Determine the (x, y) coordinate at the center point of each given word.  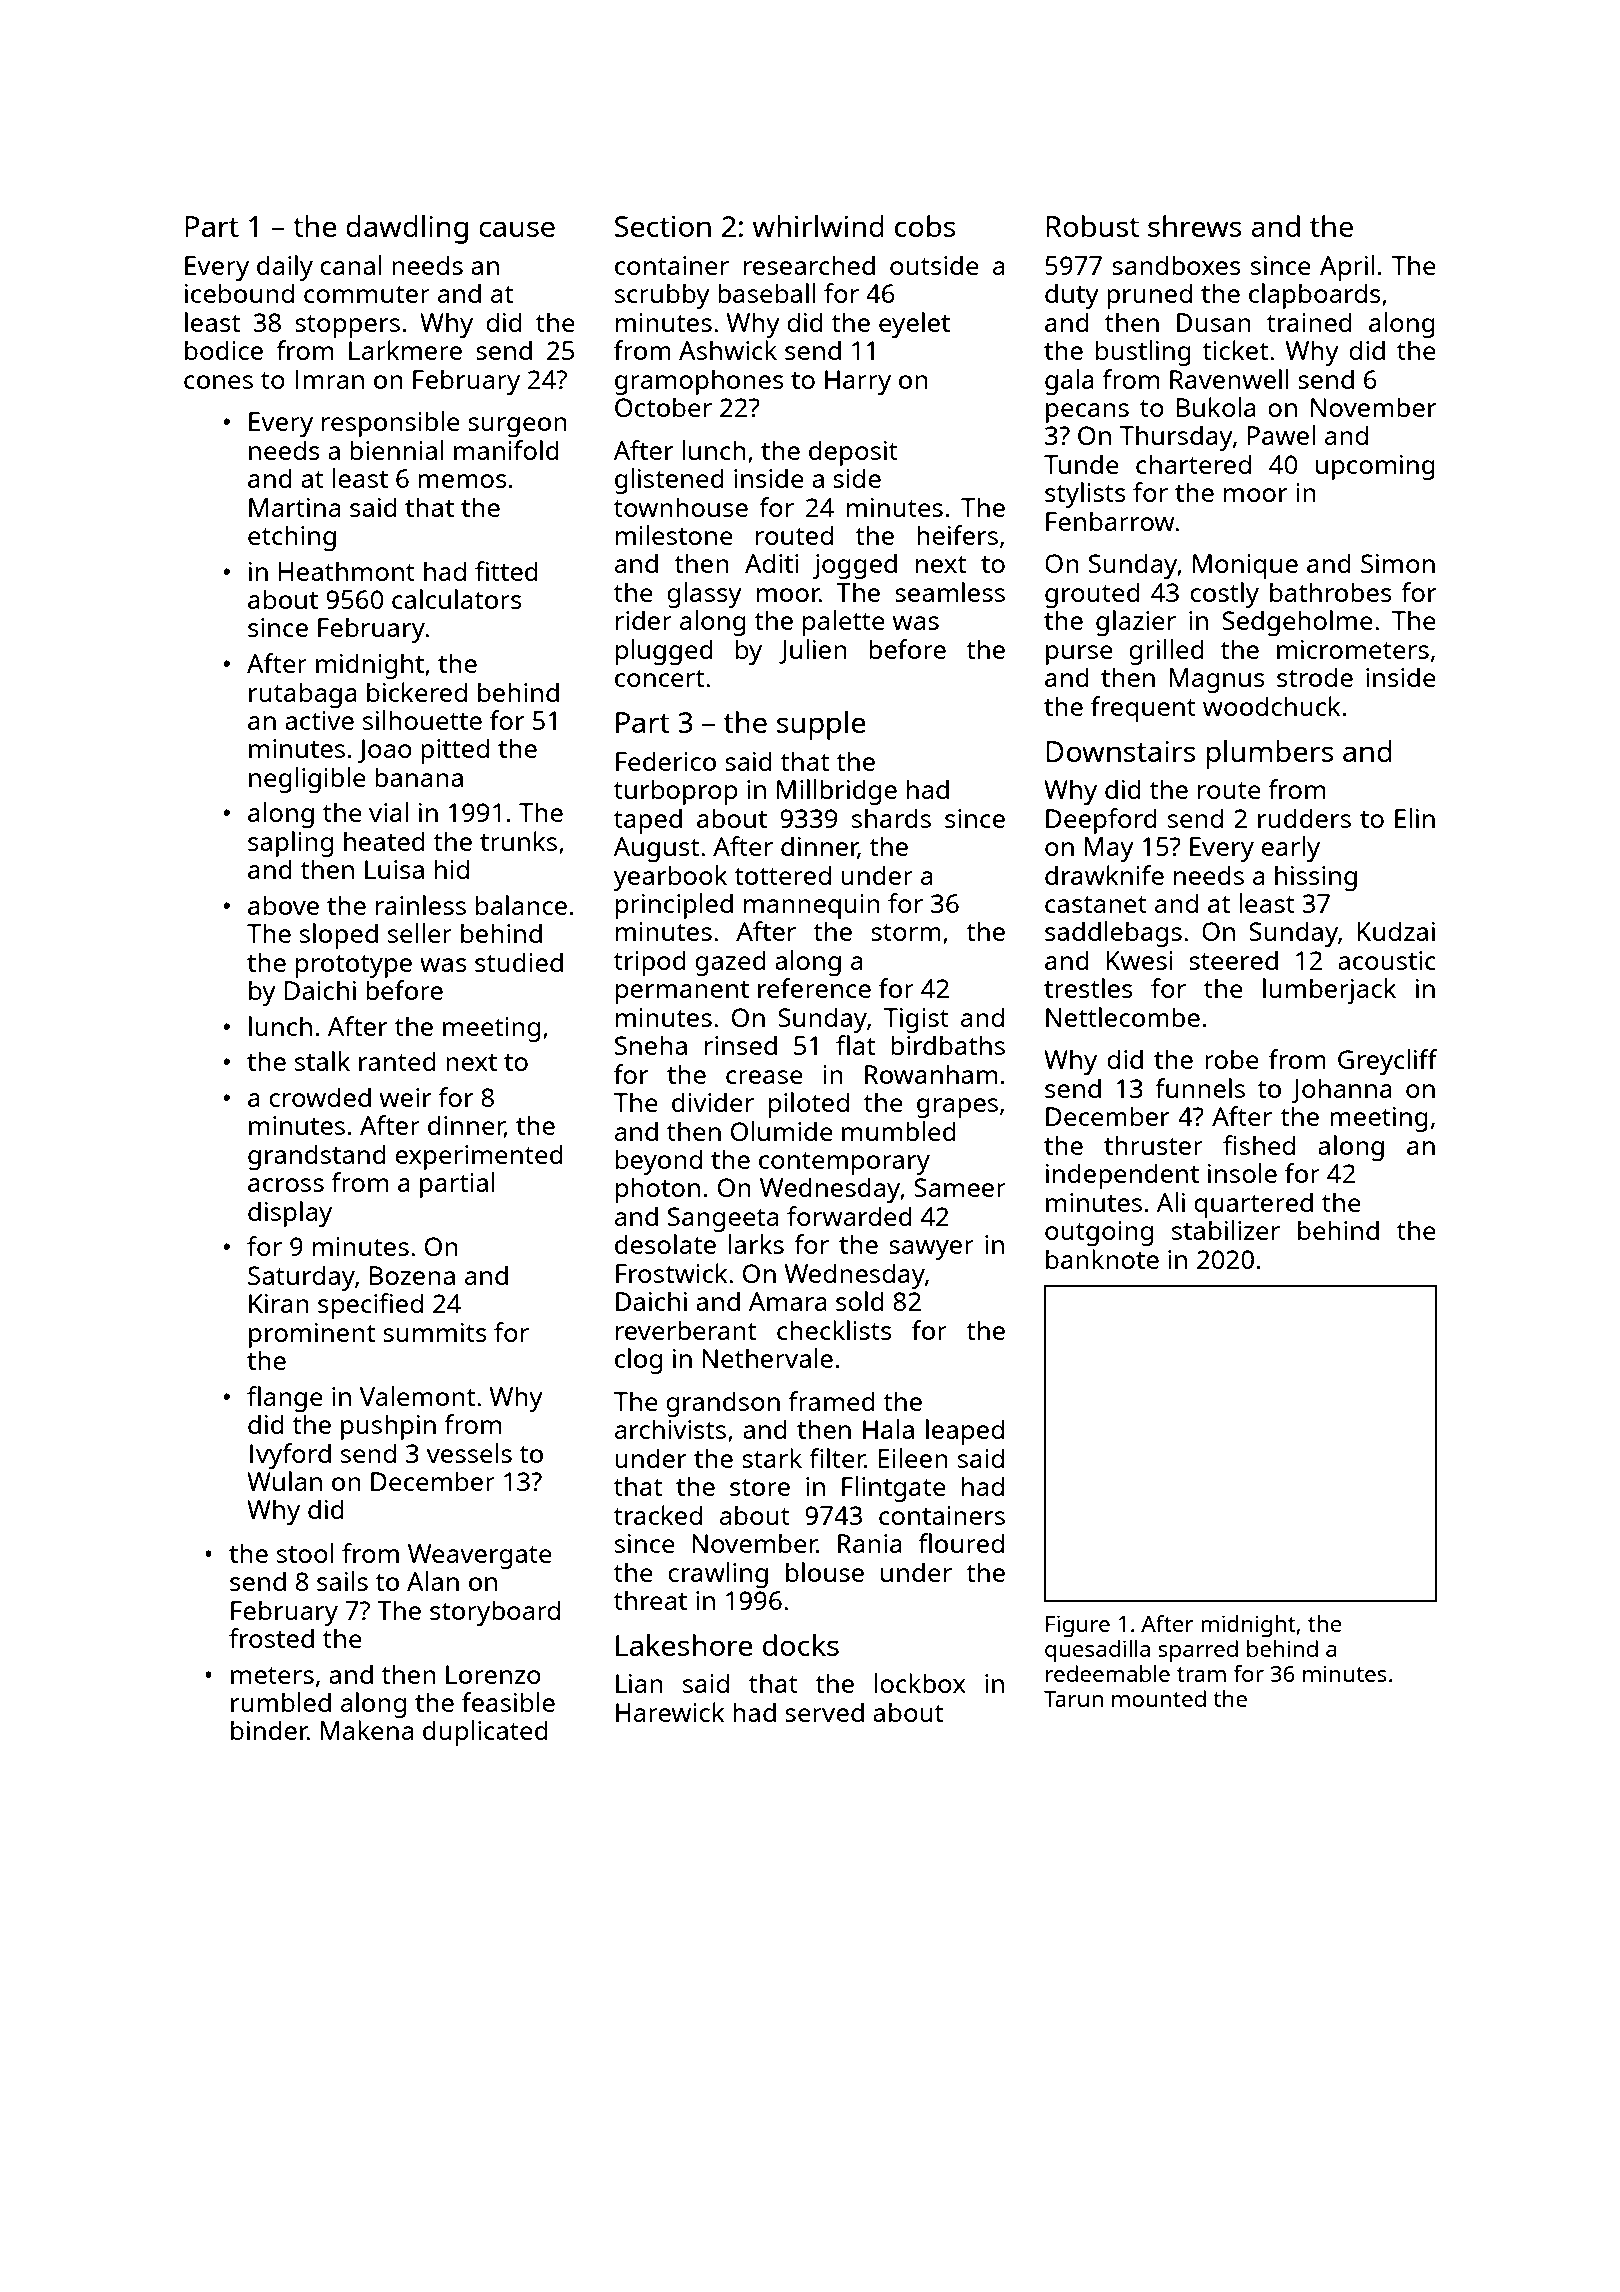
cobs (925, 226)
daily (285, 268)
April (1347, 268)
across (286, 1185)
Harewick (670, 1712)
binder (269, 1730)
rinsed (741, 1045)
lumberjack (1329, 991)
